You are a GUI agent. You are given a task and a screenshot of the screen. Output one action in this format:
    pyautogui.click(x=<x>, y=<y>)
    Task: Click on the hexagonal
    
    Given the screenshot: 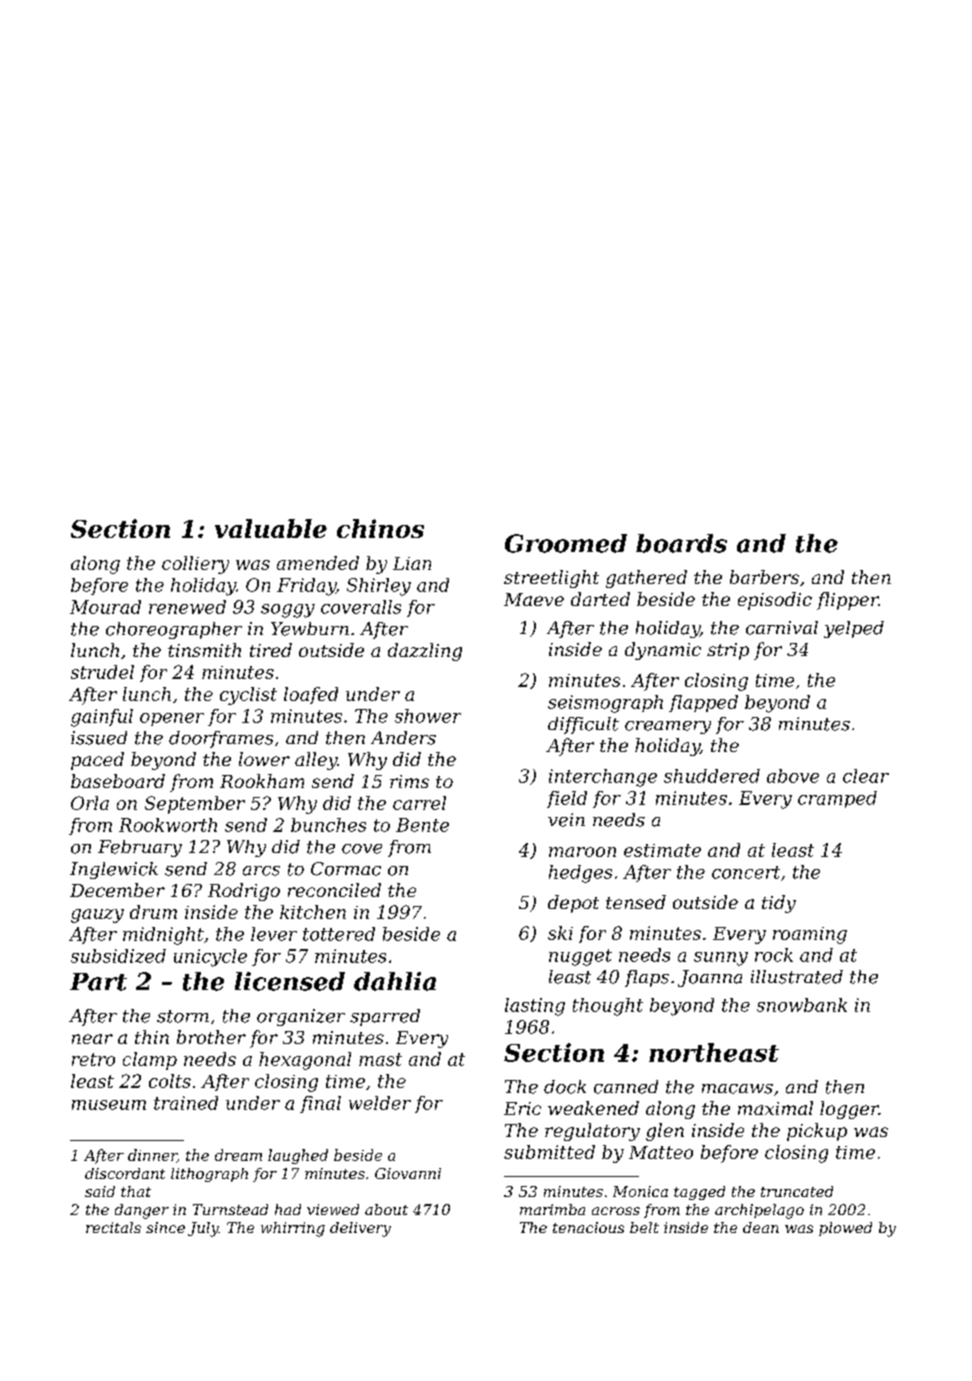 What is the action you would take?
    pyautogui.click(x=305, y=1061)
